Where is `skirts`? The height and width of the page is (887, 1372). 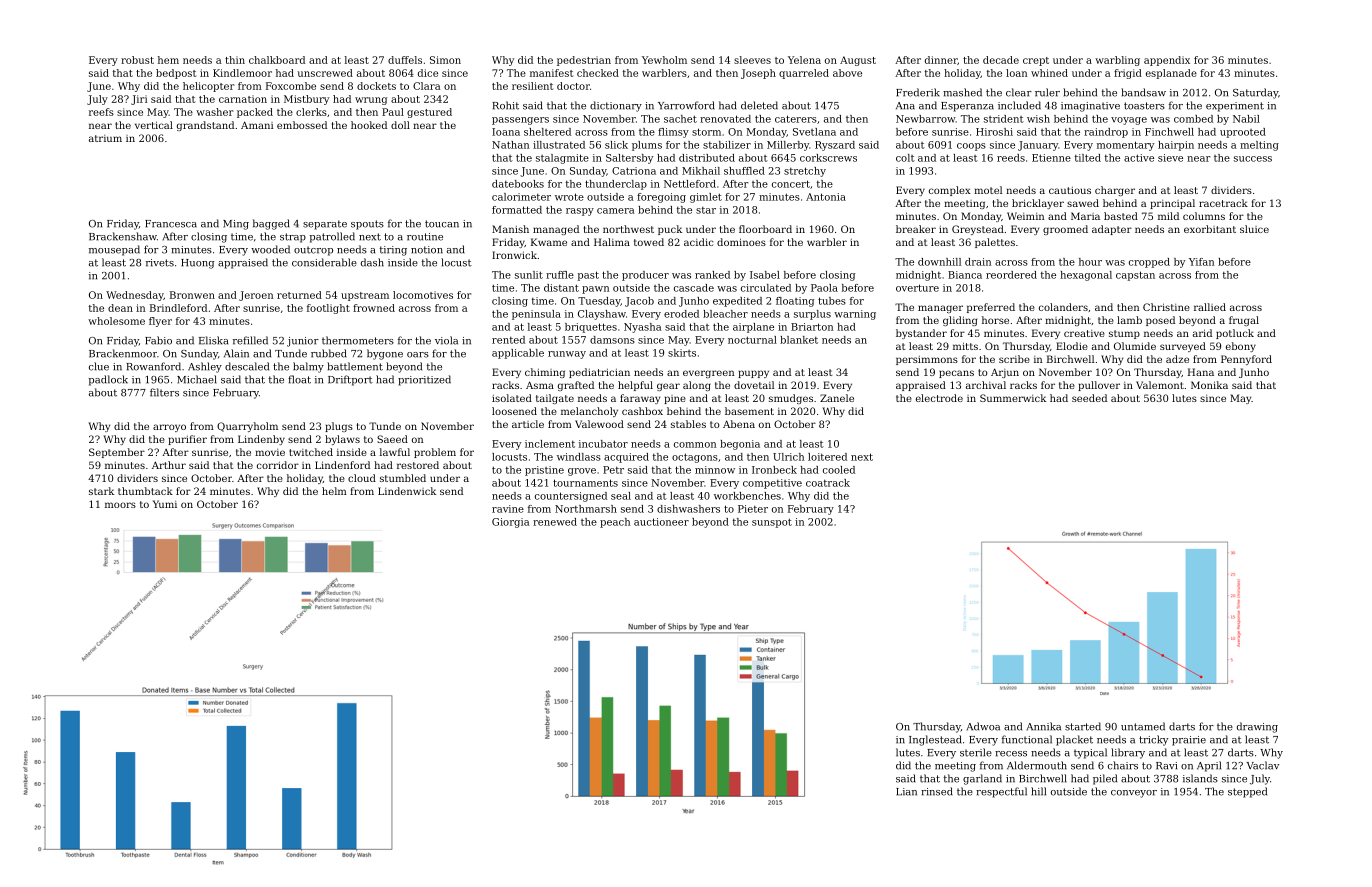
skirts is located at coordinates (682, 353).
